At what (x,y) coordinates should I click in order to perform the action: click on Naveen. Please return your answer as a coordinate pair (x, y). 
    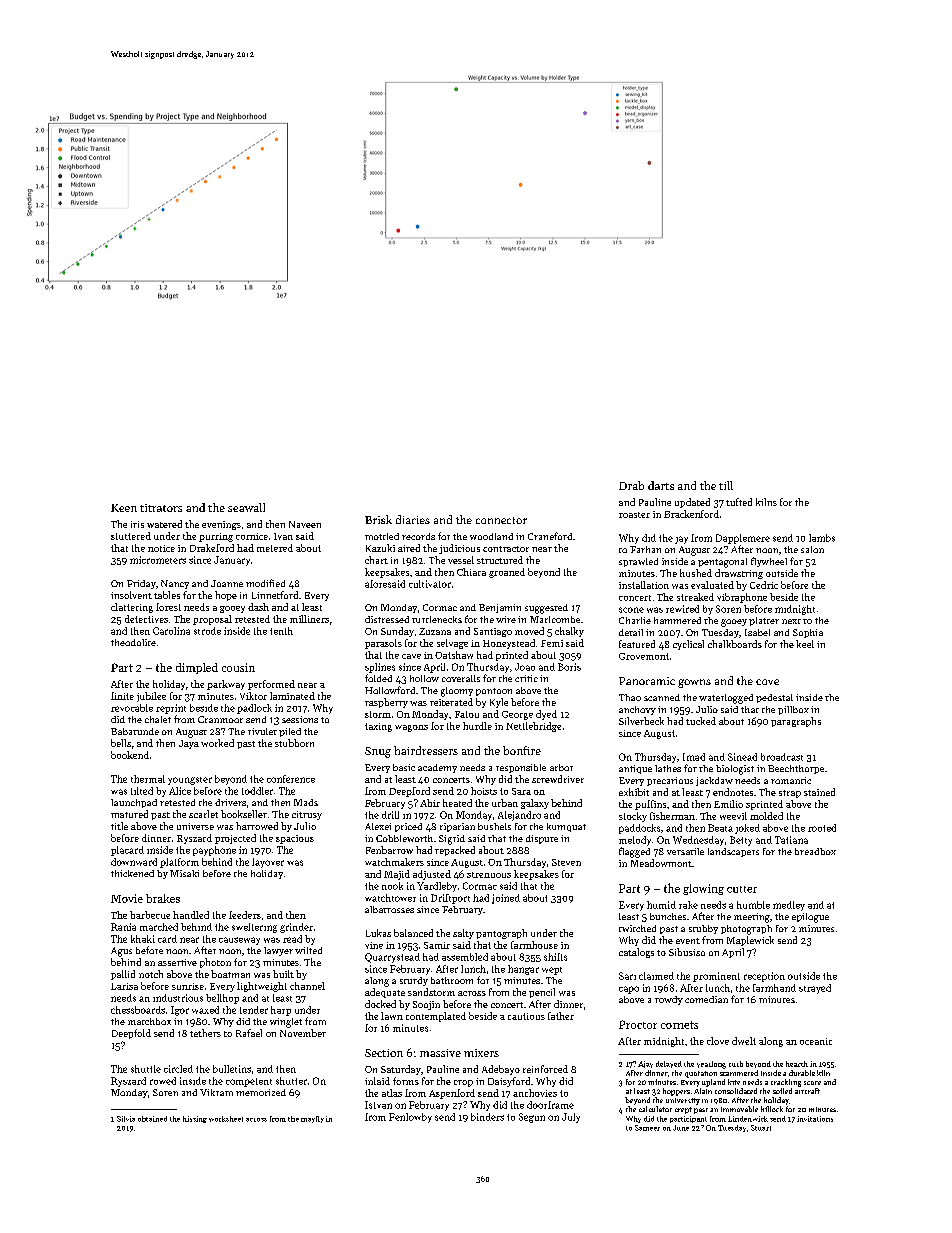
    Looking at the image, I should click on (305, 524).
